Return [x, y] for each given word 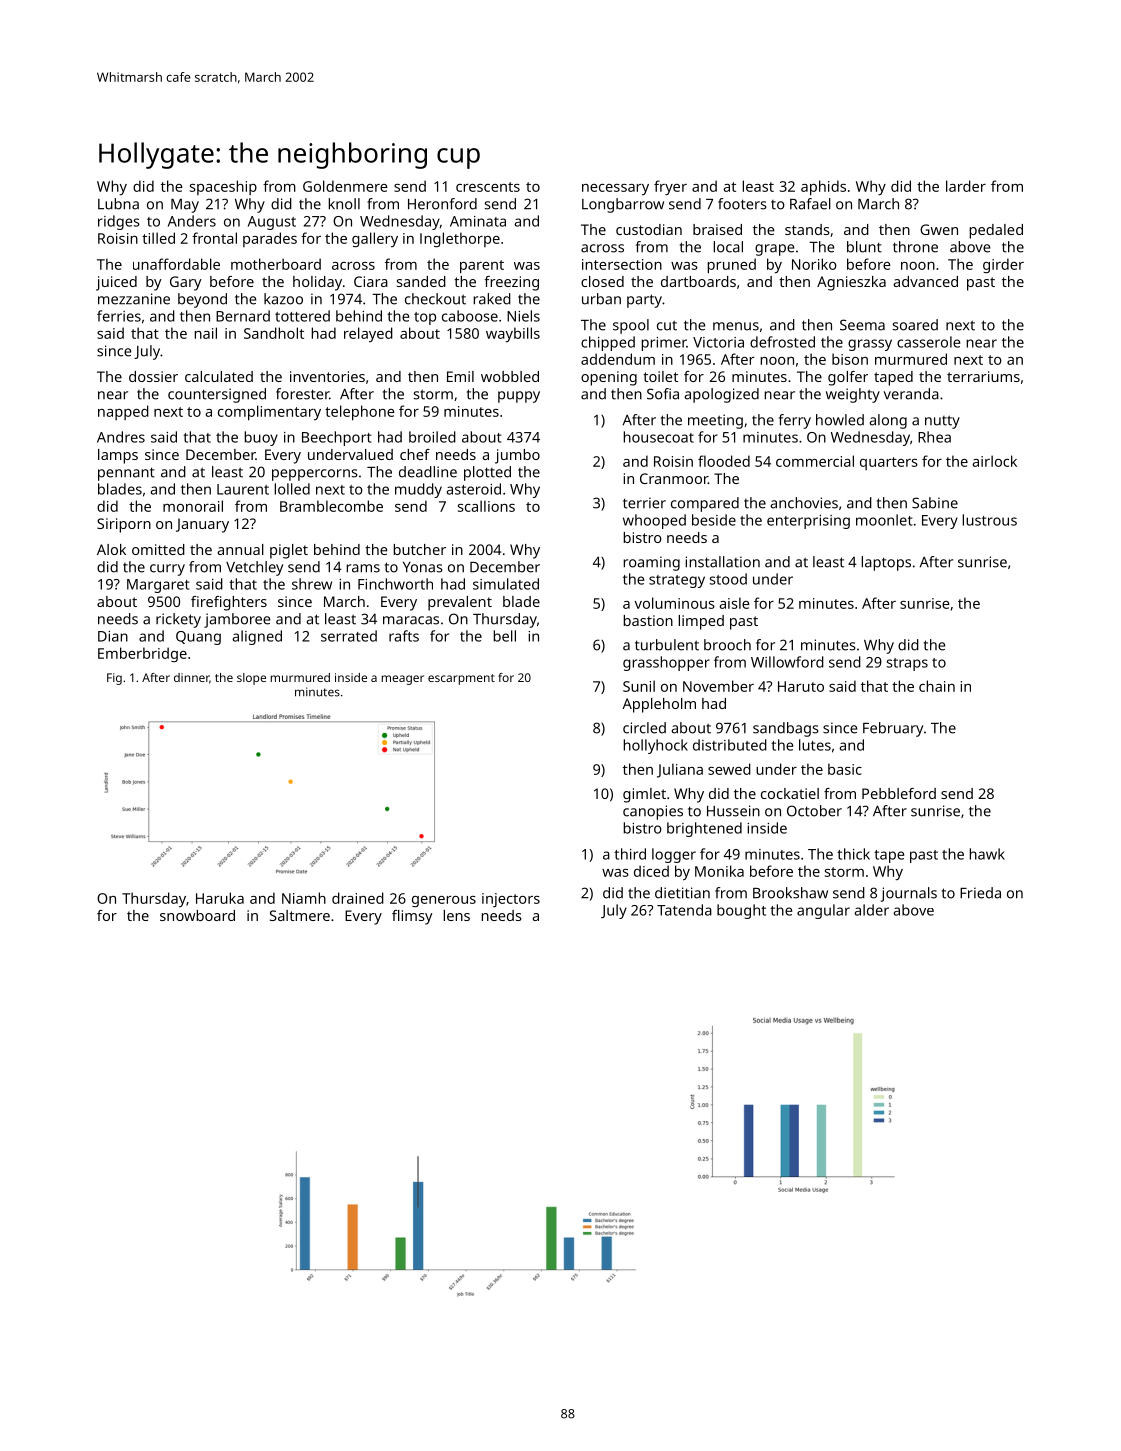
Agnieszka [851, 283]
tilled [158, 238]
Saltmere [300, 915]
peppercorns [315, 475]
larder [966, 186]
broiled [432, 437]
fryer [670, 187]
